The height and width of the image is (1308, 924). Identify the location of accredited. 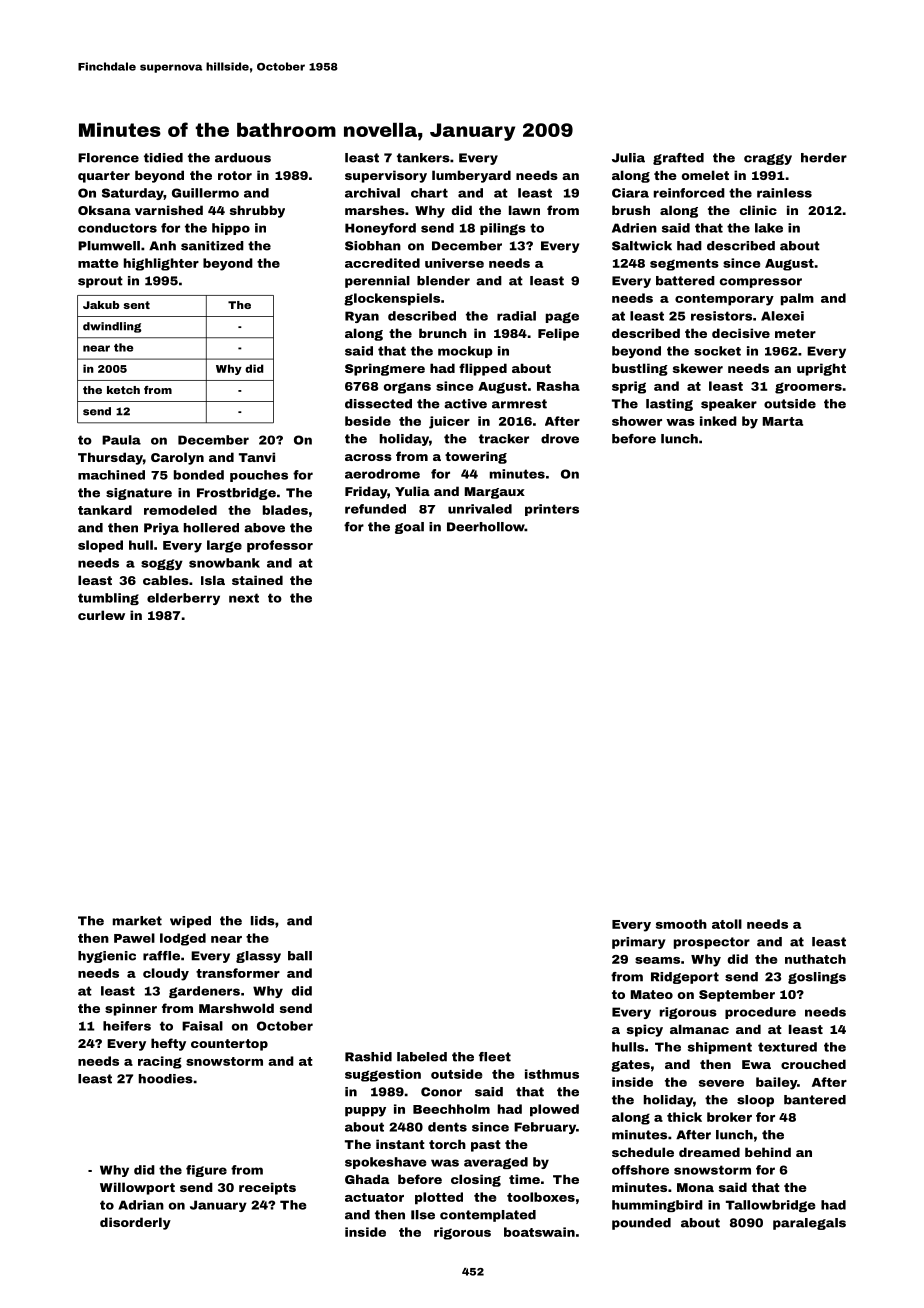
(382, 263).
